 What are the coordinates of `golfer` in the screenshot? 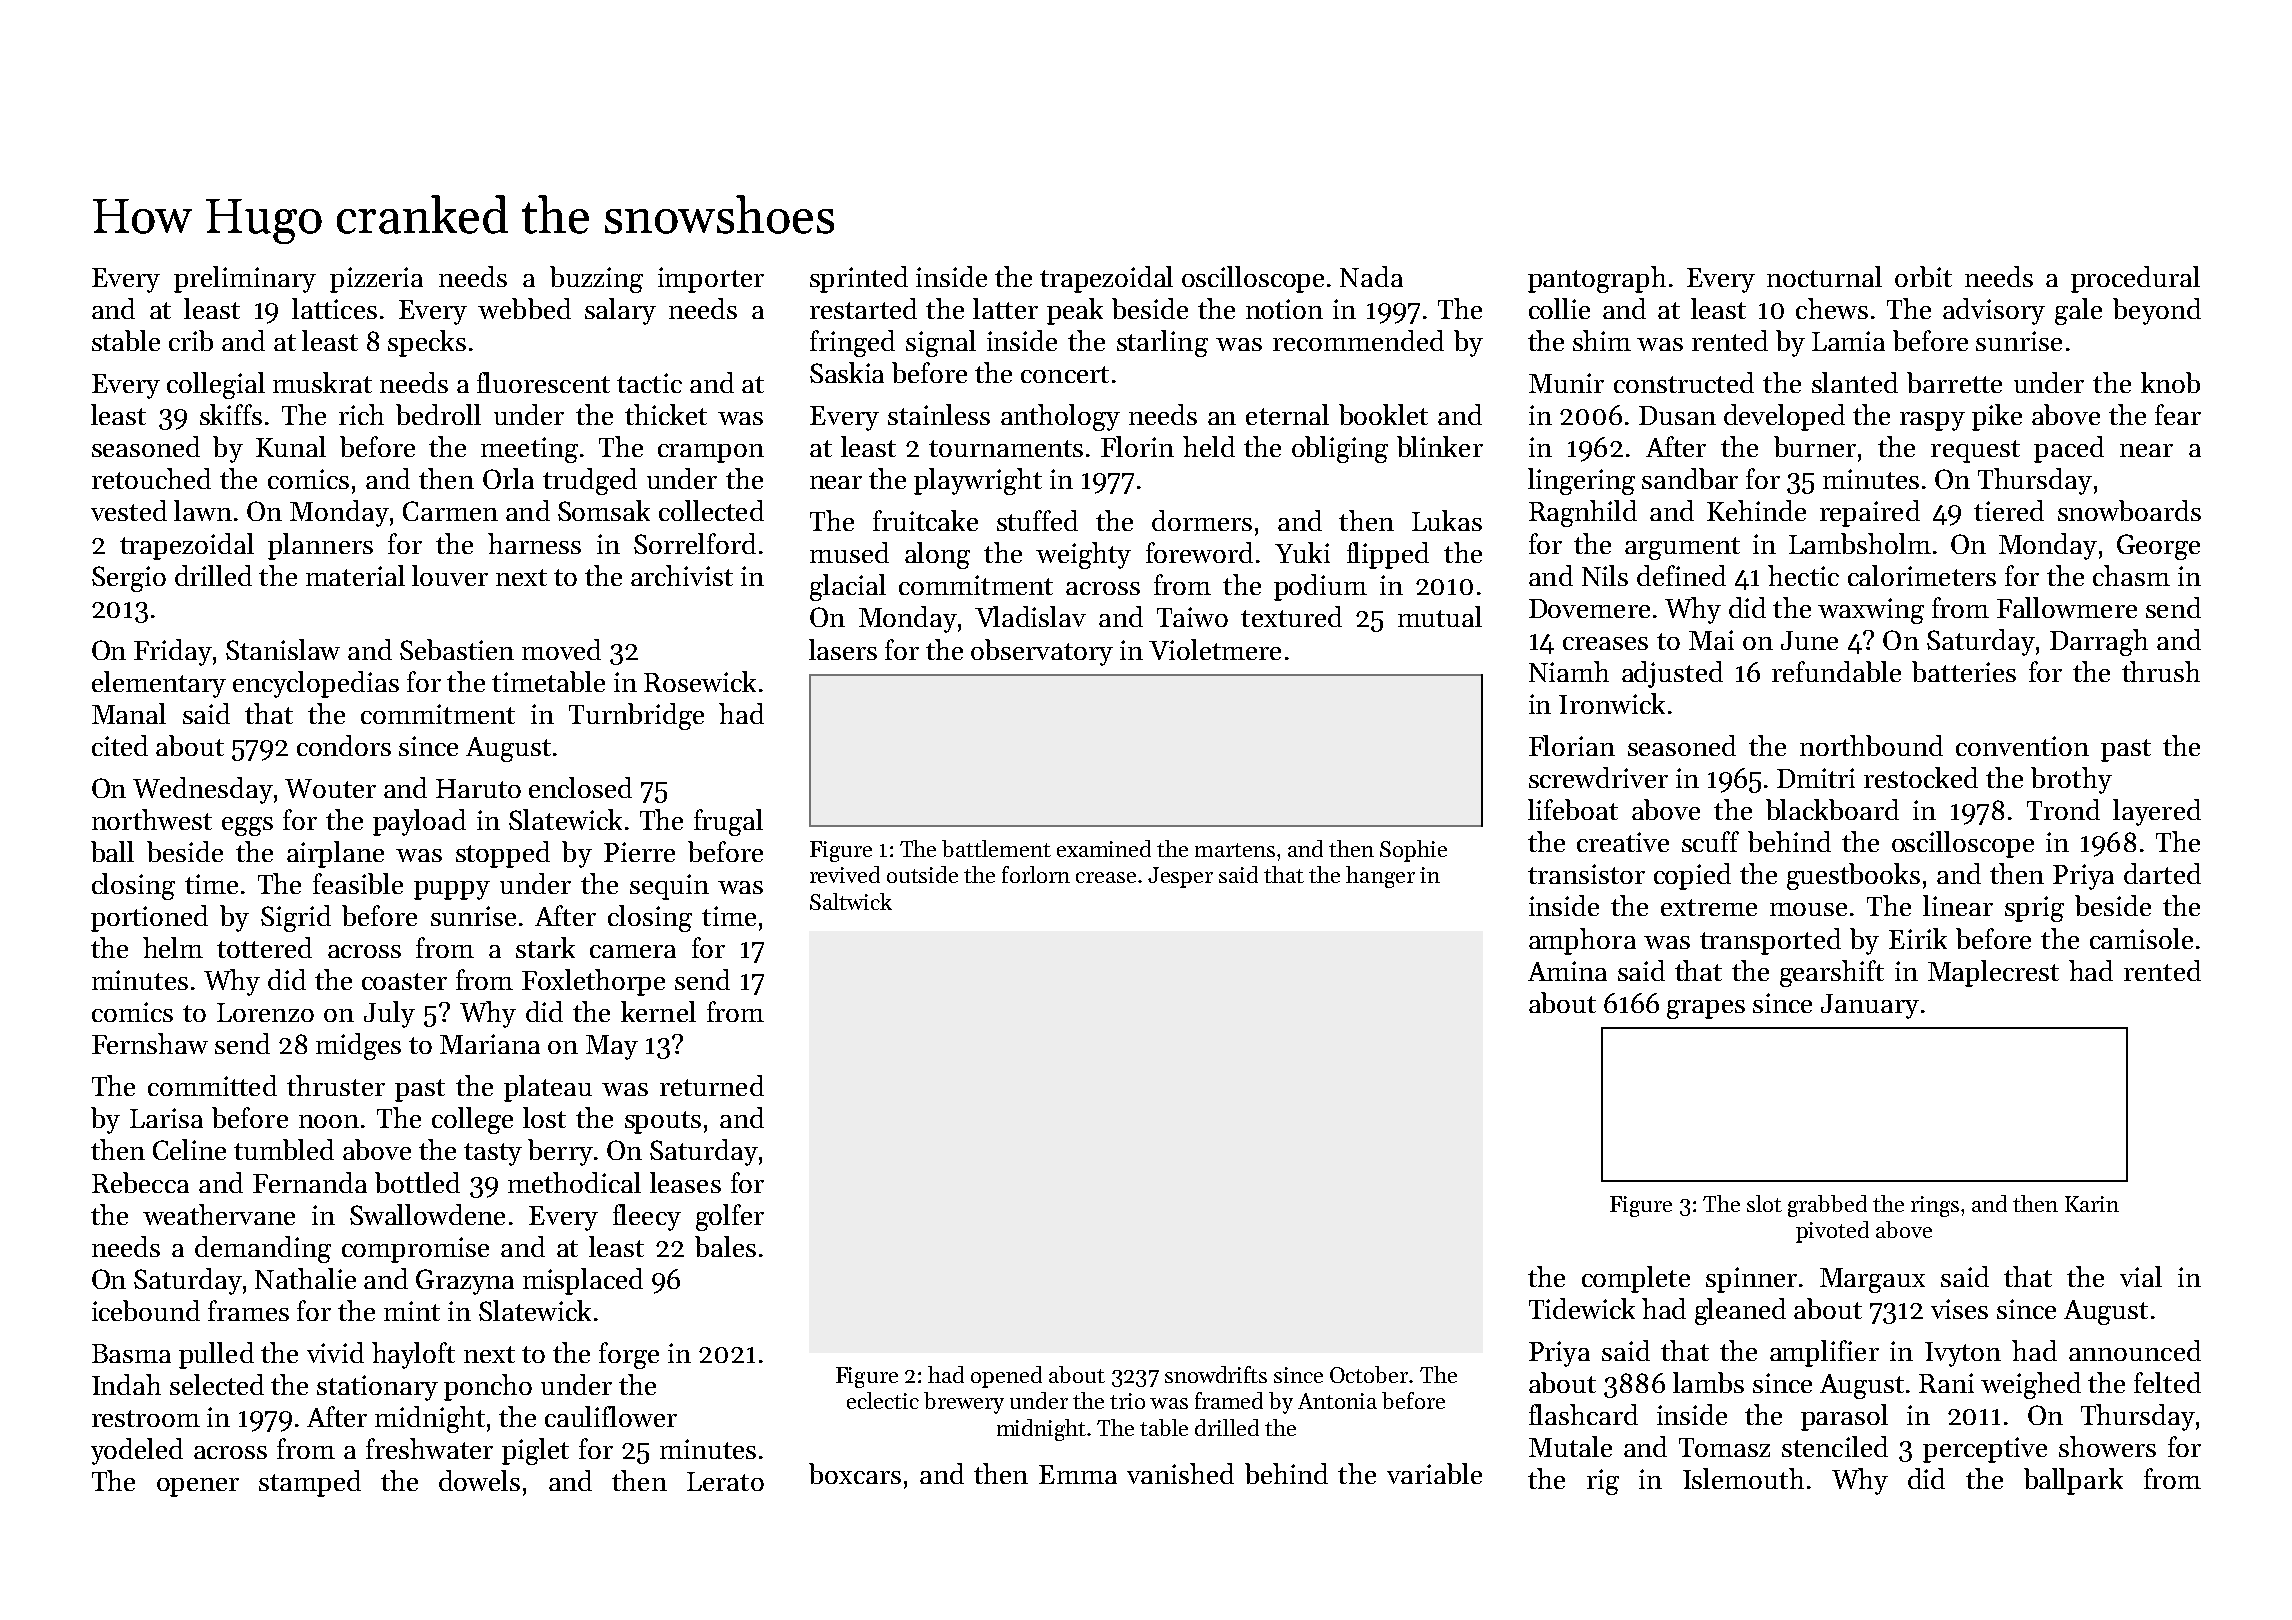 It's located at (730, 1217).
